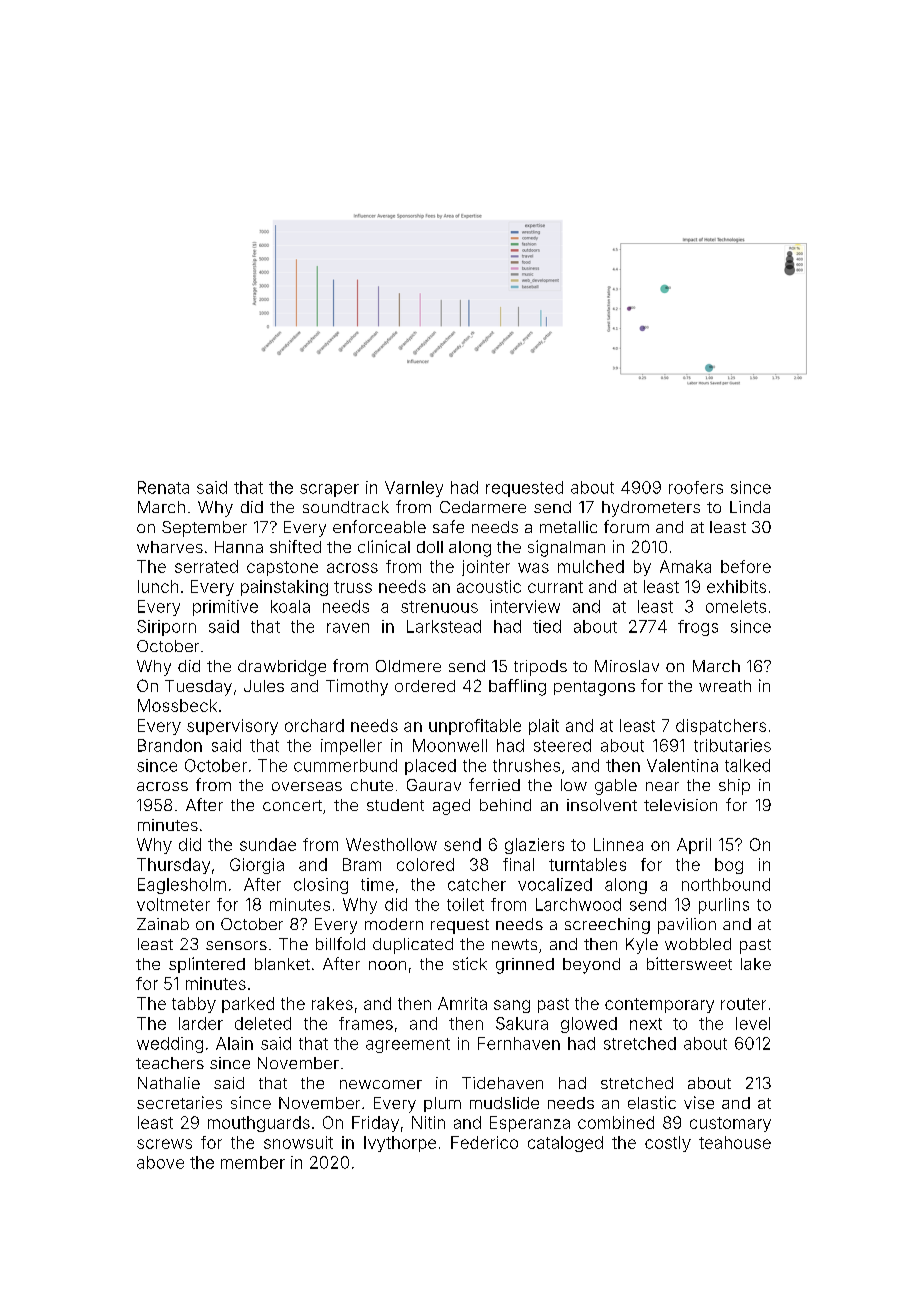 This document has width=908, height=1316. What do you see at coordinates (239, 547) in the document?
I see `Hanna` at bounding box center [239, 547].
